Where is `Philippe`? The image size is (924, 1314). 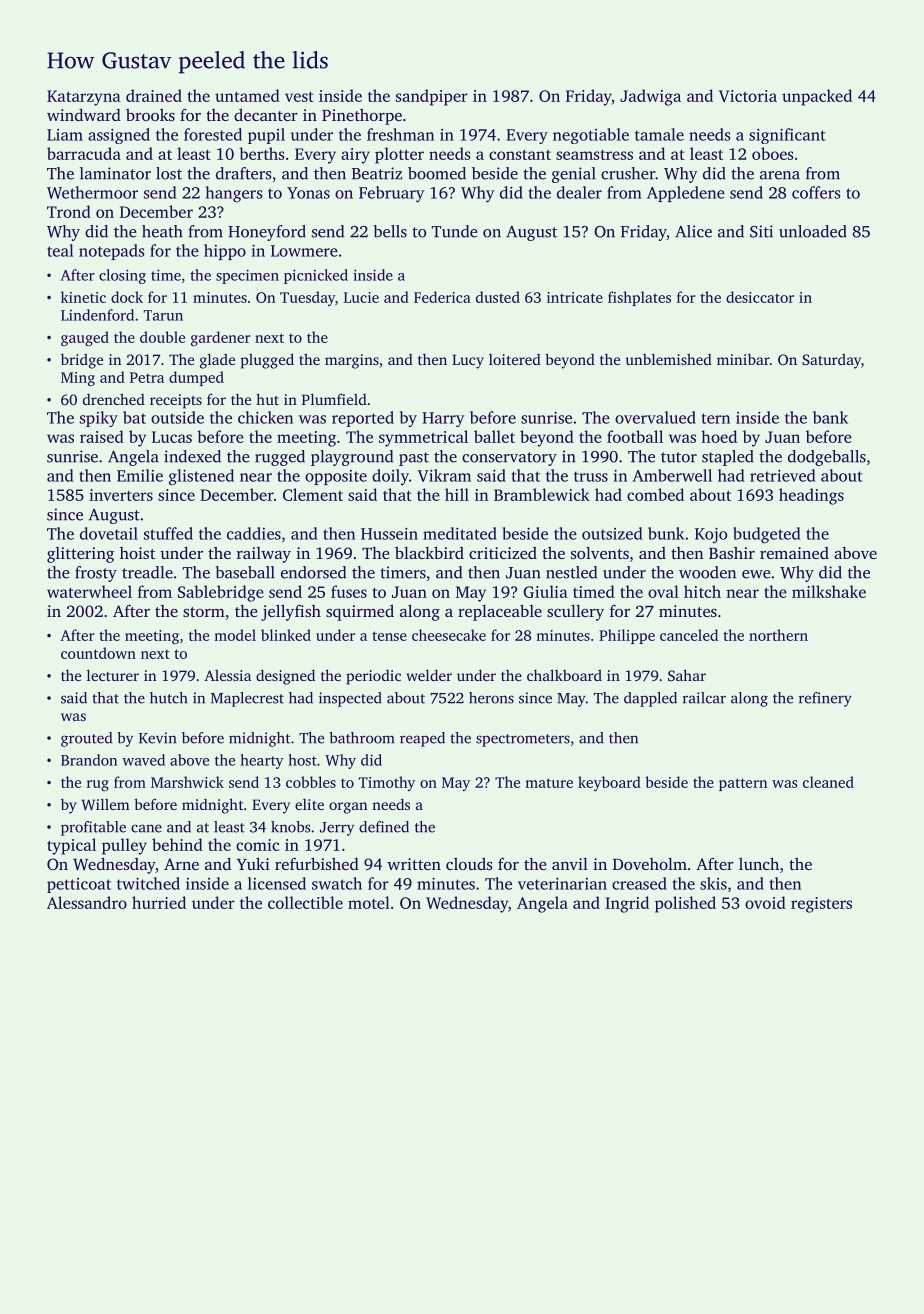
Philippe is located at coordinates (627, 636).
